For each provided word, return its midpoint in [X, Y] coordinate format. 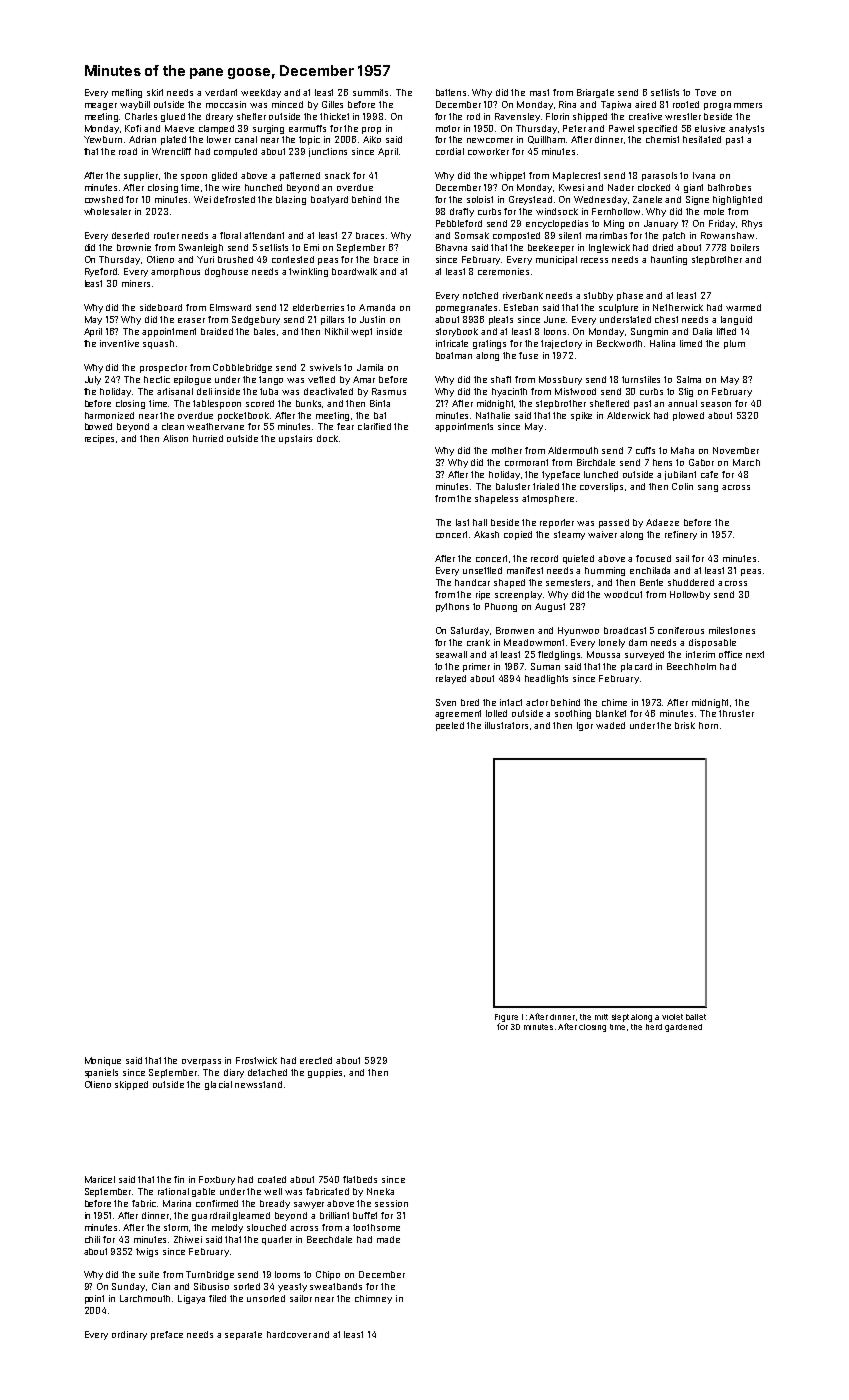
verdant [221, 92]
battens [451, 92]
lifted [726, 331]
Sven [446, 702]
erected [316, 1060]
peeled [450, 726]
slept [620, 1018]
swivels [325, 367]
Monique [103, 1061]
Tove [705, 92]
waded [610, 725]
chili [92, 1239]
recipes [99, 439]
